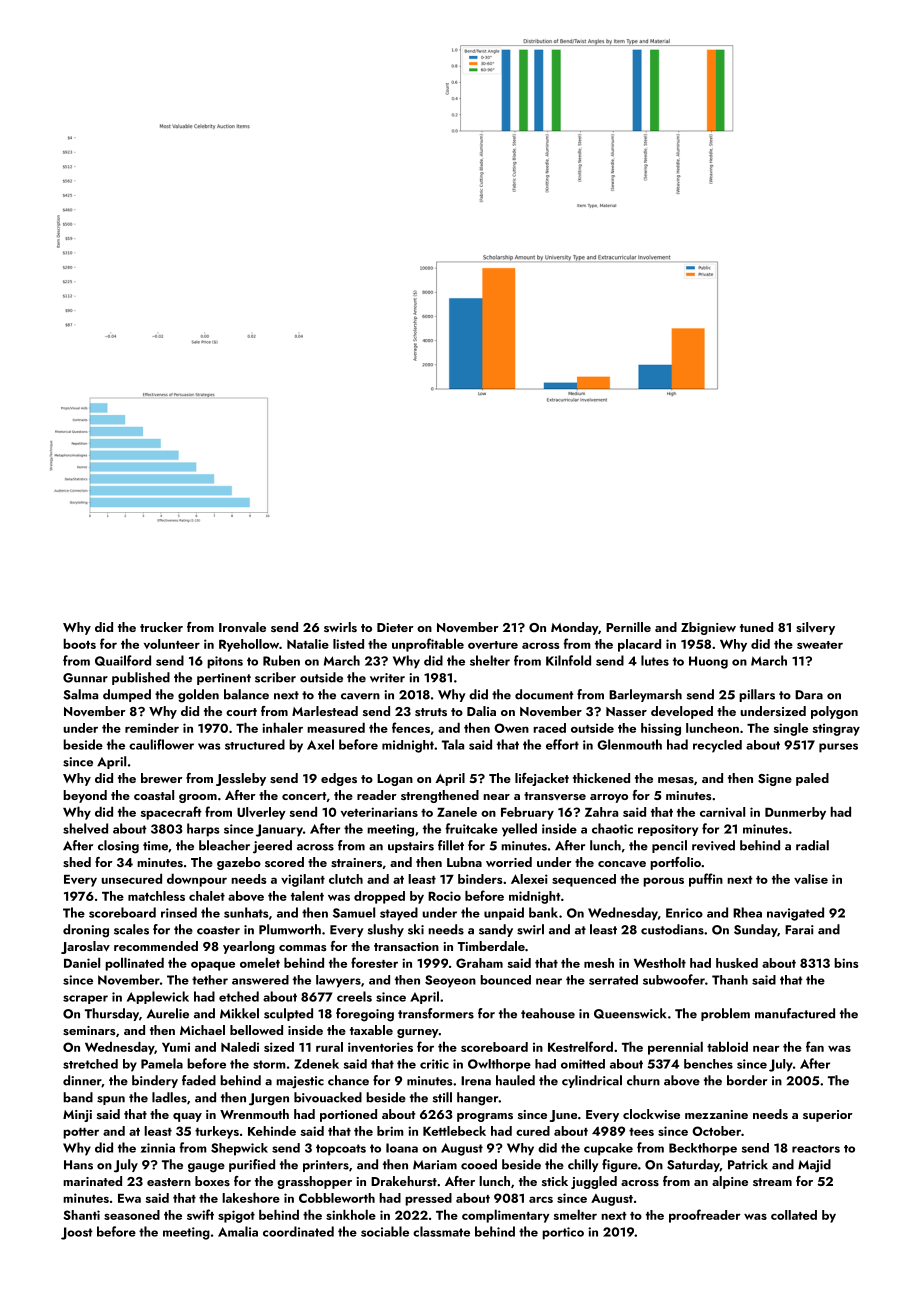  What do you see at coordinates (441, 1231) in the screenshot?
I see `classmate` at bounding box center [441, 1231].
